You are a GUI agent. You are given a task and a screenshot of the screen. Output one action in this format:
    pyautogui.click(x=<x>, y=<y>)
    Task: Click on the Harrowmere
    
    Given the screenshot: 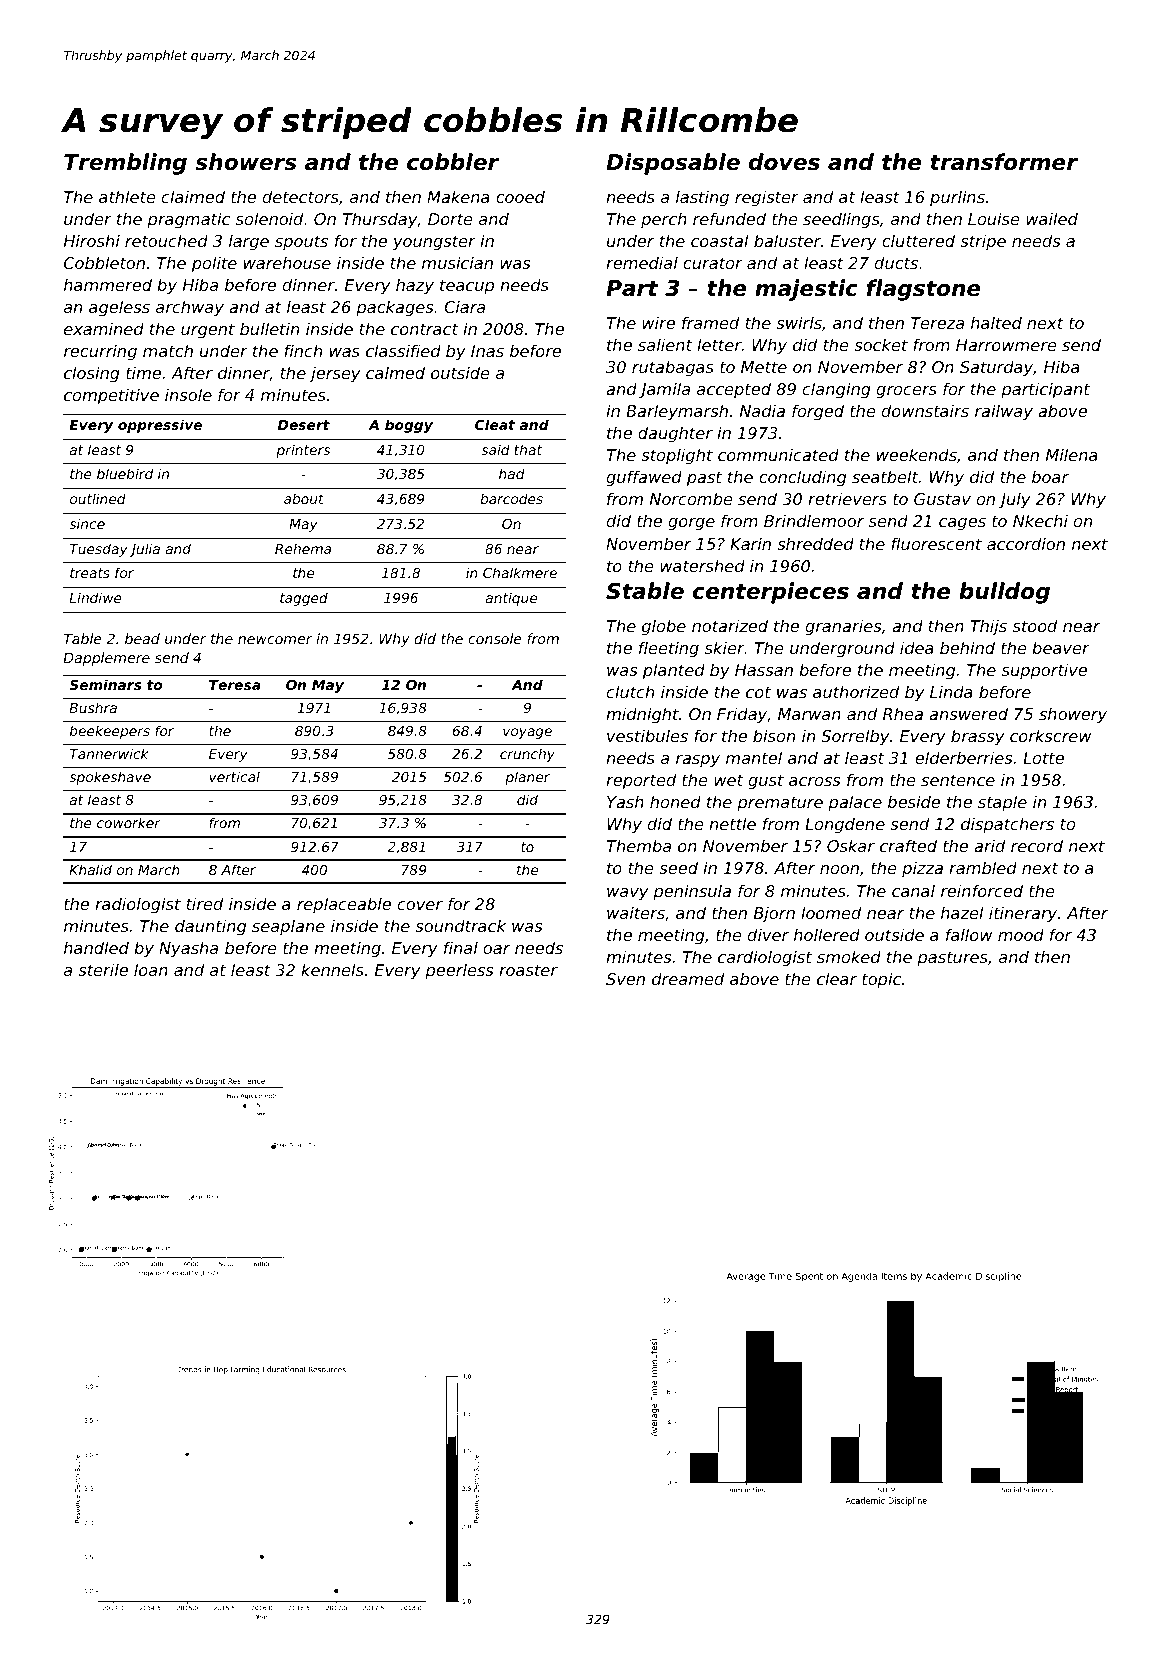 What is the action you would take?
    pyautogui.click(x=1006, y=345)
